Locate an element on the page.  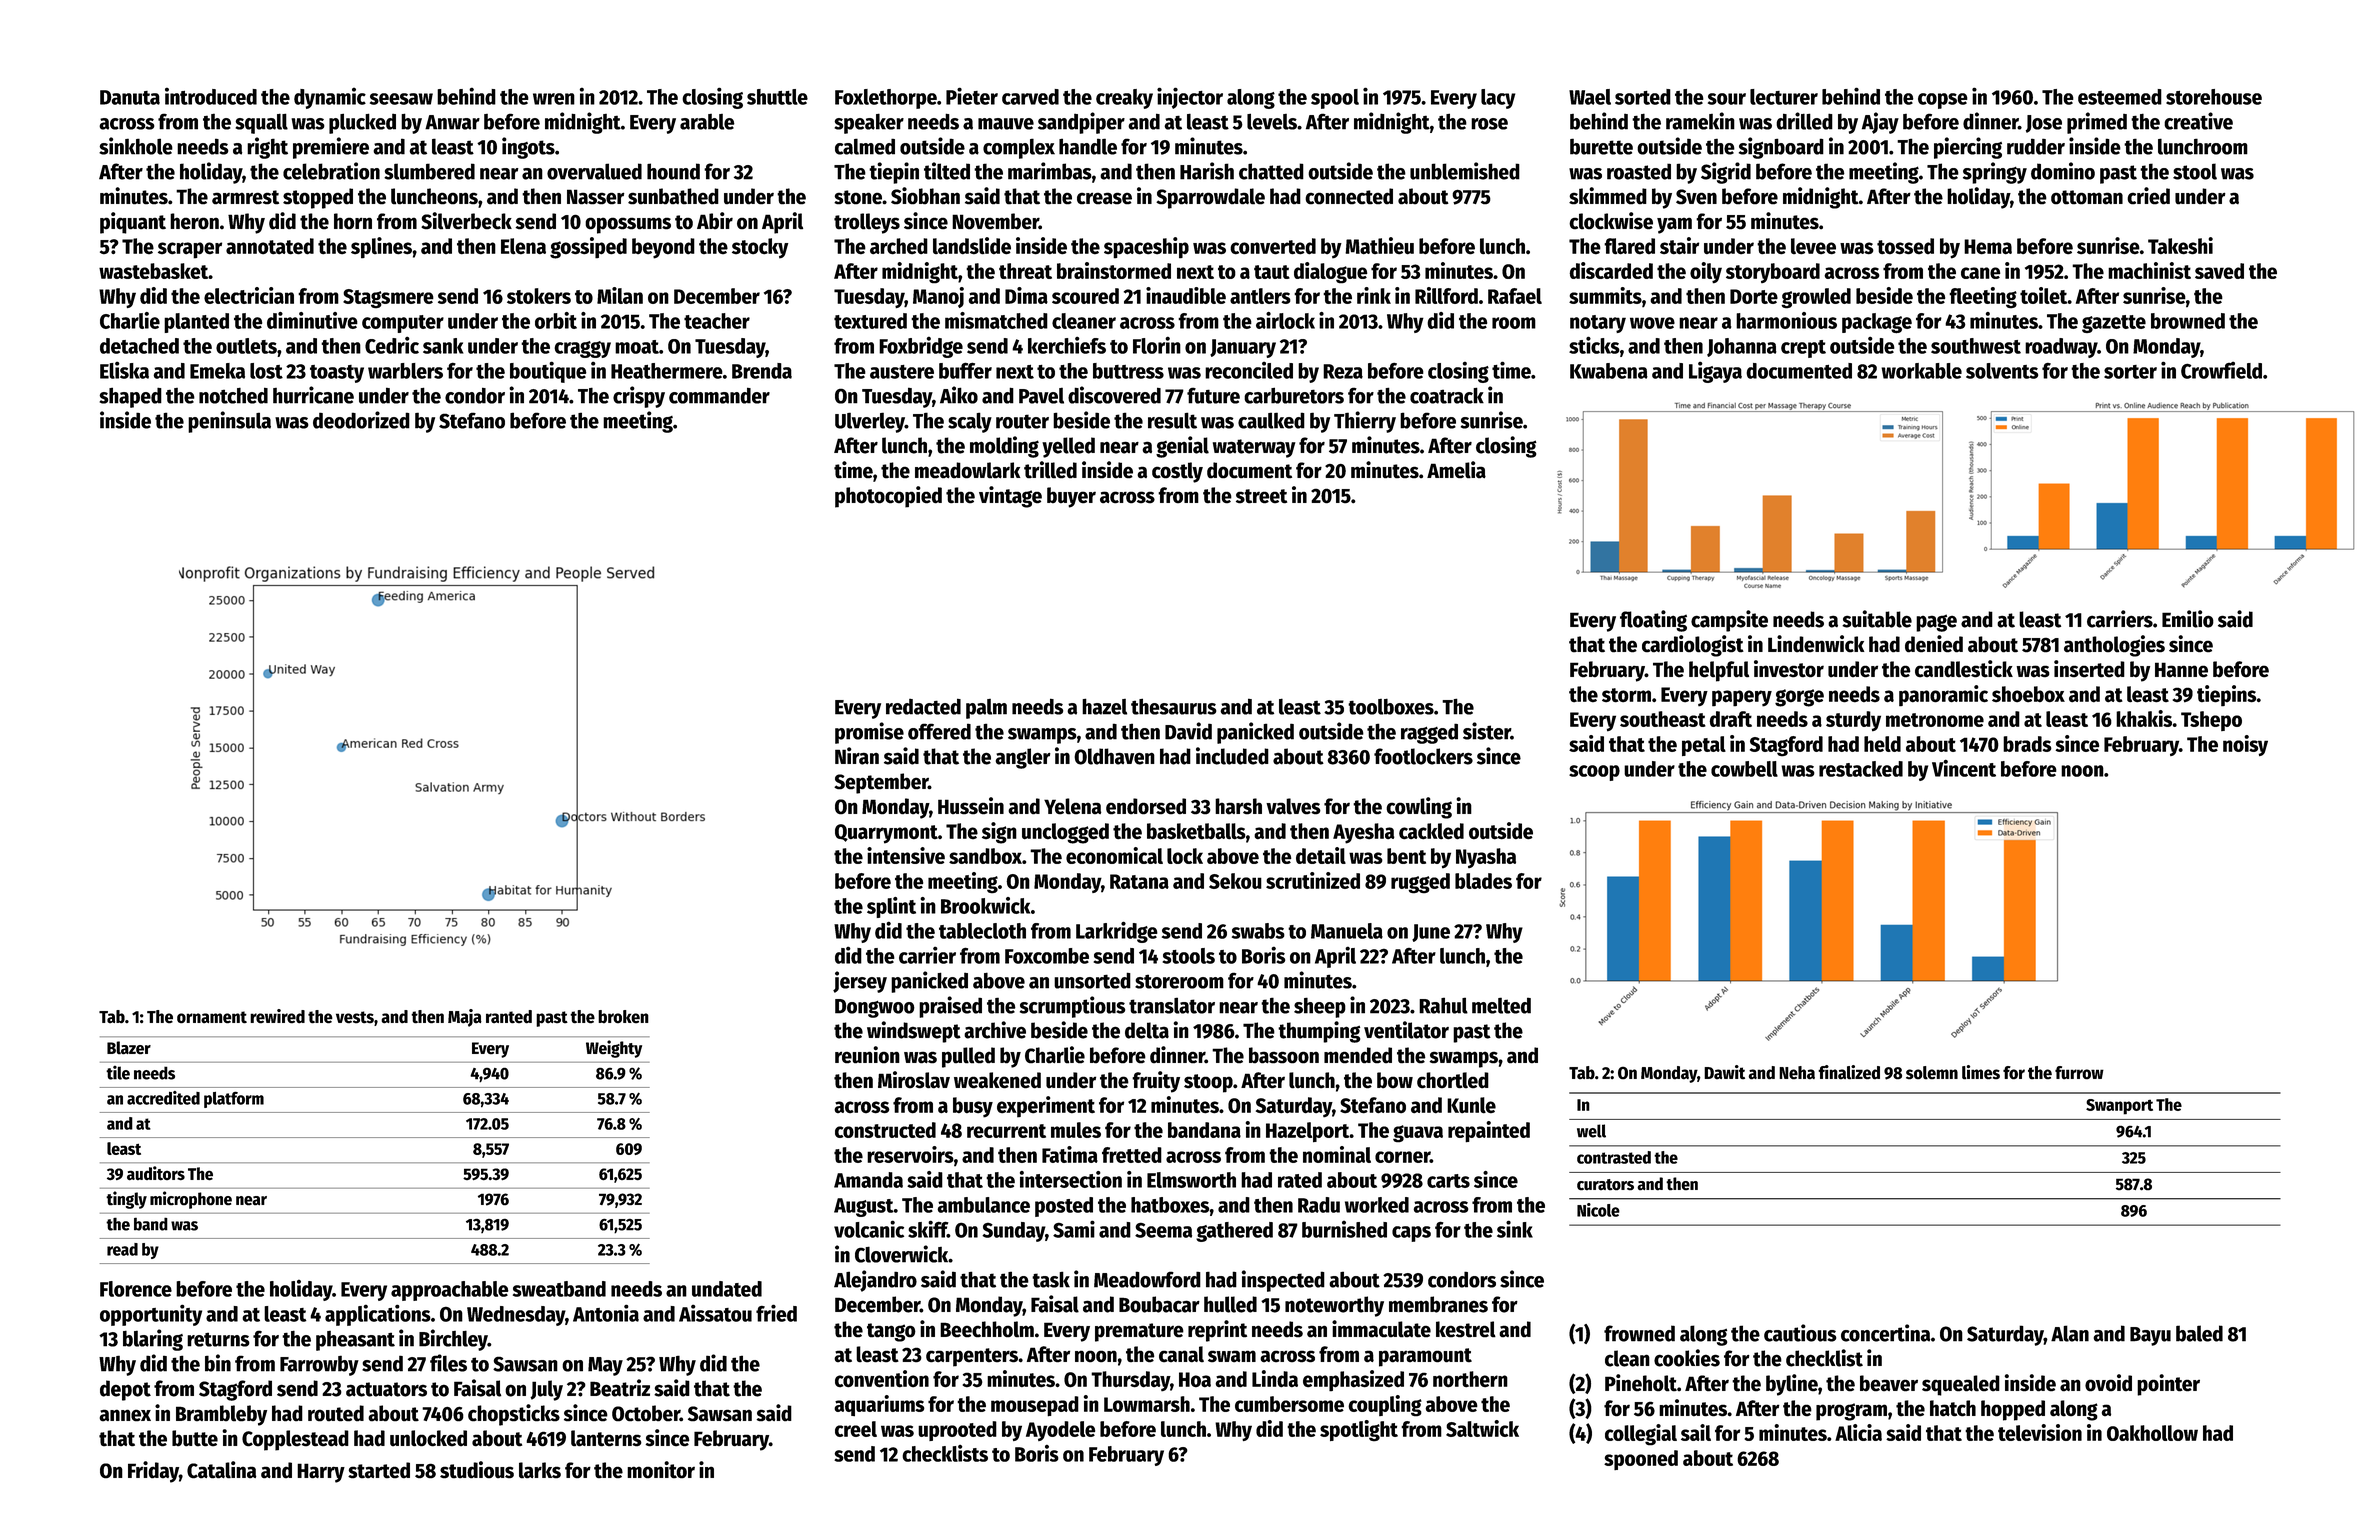
Ayodele is located at coordinates (1060, 1431).
